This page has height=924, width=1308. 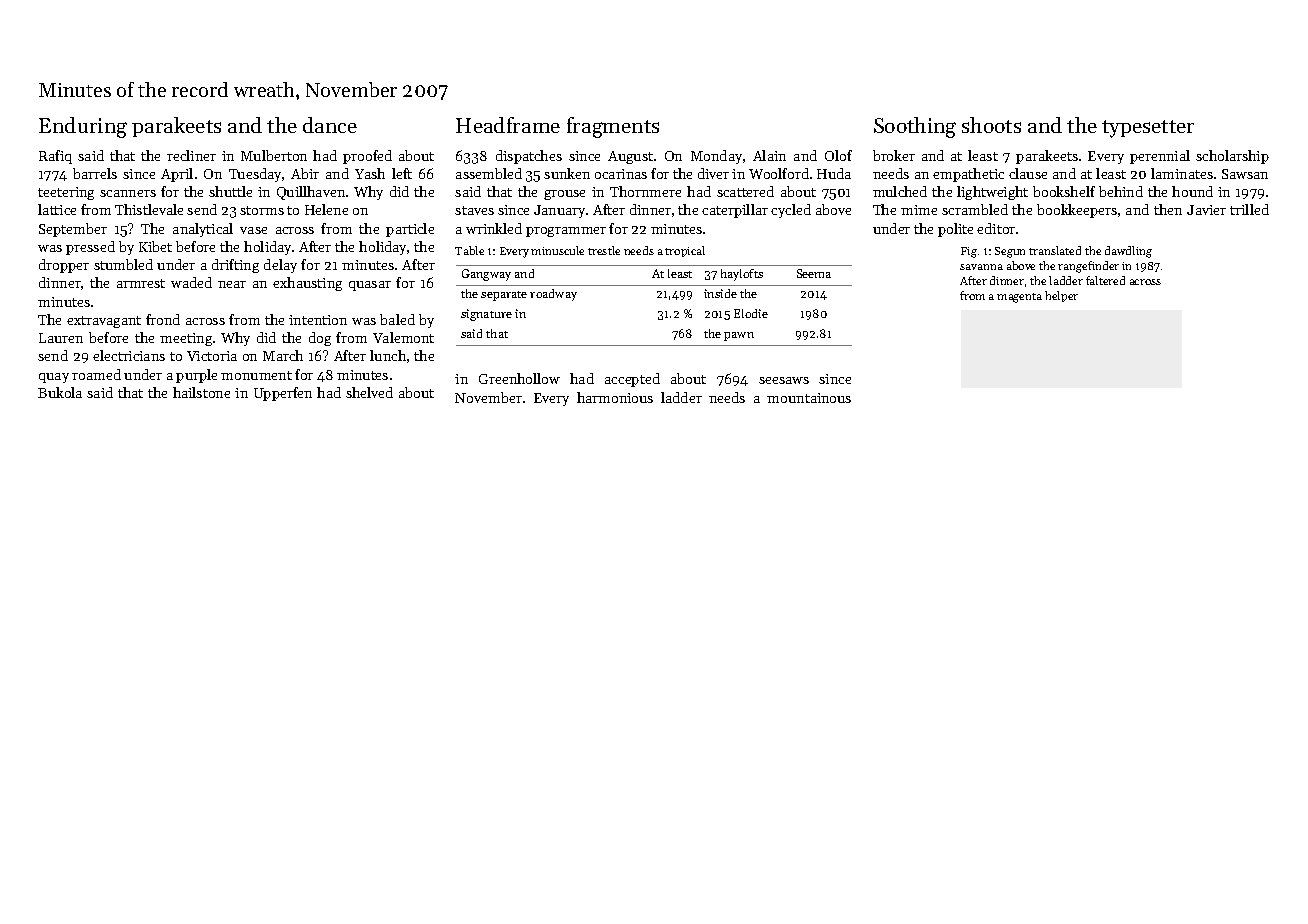 What do you see at coordinates (751, 313) in the page?
I see `Elodie` at bounding box center [751, 313].
